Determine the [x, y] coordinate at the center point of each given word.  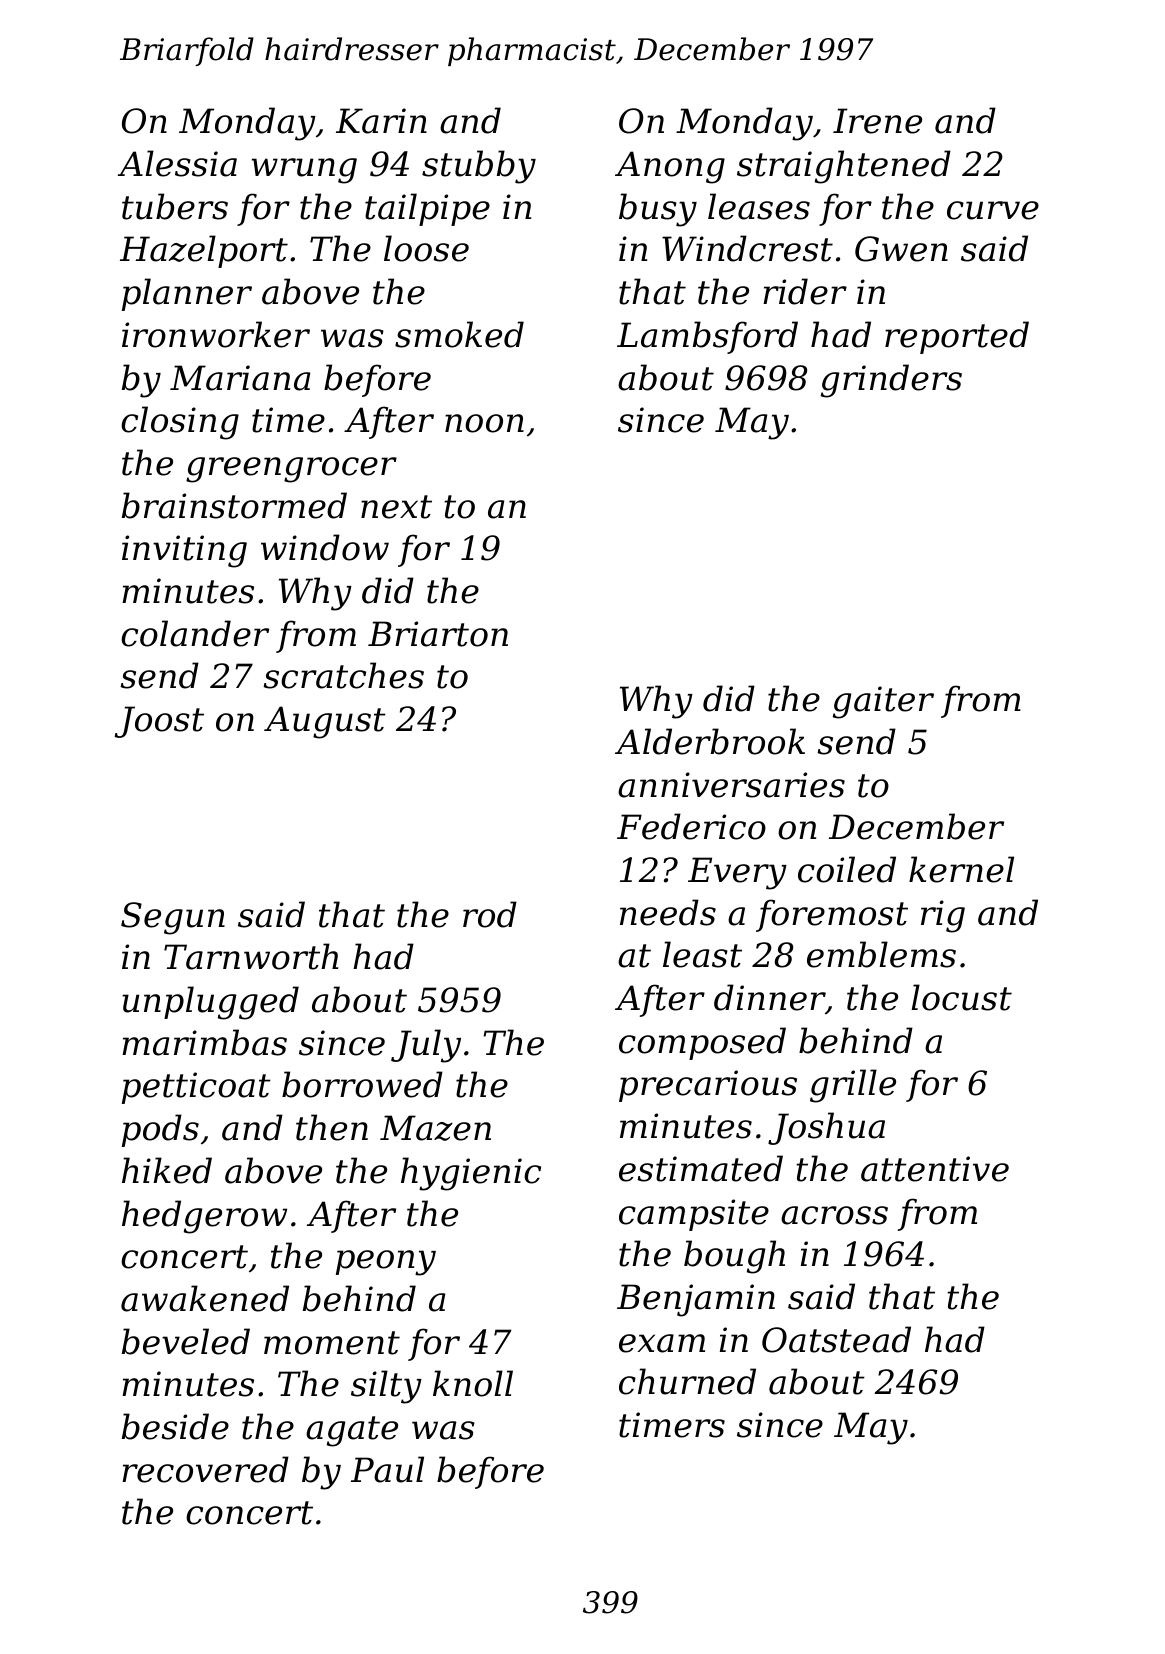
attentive [935, 1169]
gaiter [883, 702]
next [396, 507]
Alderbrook [710, 741]
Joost [159, 722]
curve [993, 210]
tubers [175, 206]
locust [961, 997]
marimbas [204, 1042]
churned [687, 1381]
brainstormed [234, 505]
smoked [459, 334]
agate [352, 1431]
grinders [891, 381]
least [702, 954]
